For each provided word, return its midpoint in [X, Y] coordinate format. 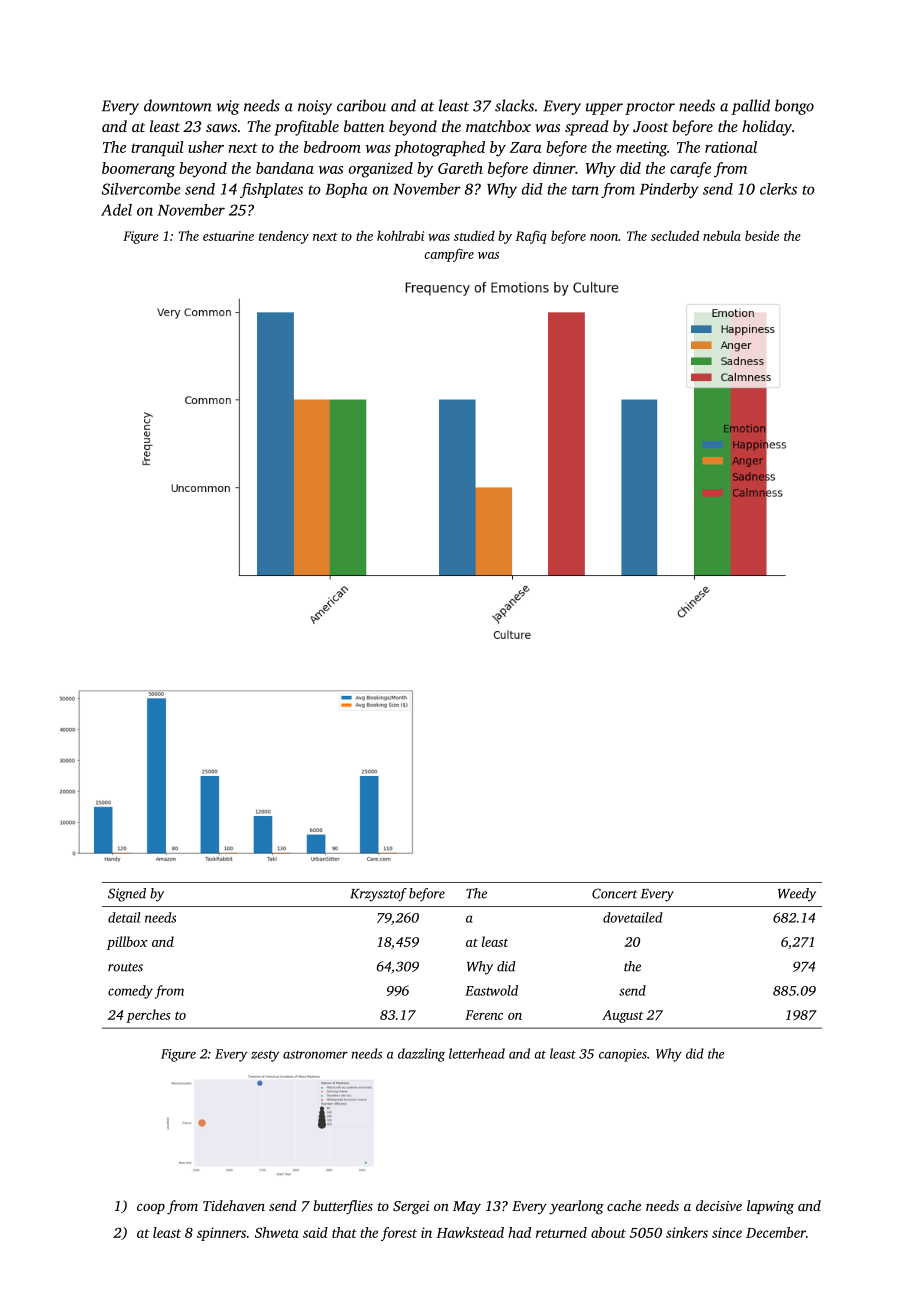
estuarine [228, 236]
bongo [794, 107]
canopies [623, 1055]
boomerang [138, 170]
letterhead [477, 1053]
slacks [514, 105]
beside [762, 235]
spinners [221, 1234]
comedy [130, 992]
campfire [449, 255]
